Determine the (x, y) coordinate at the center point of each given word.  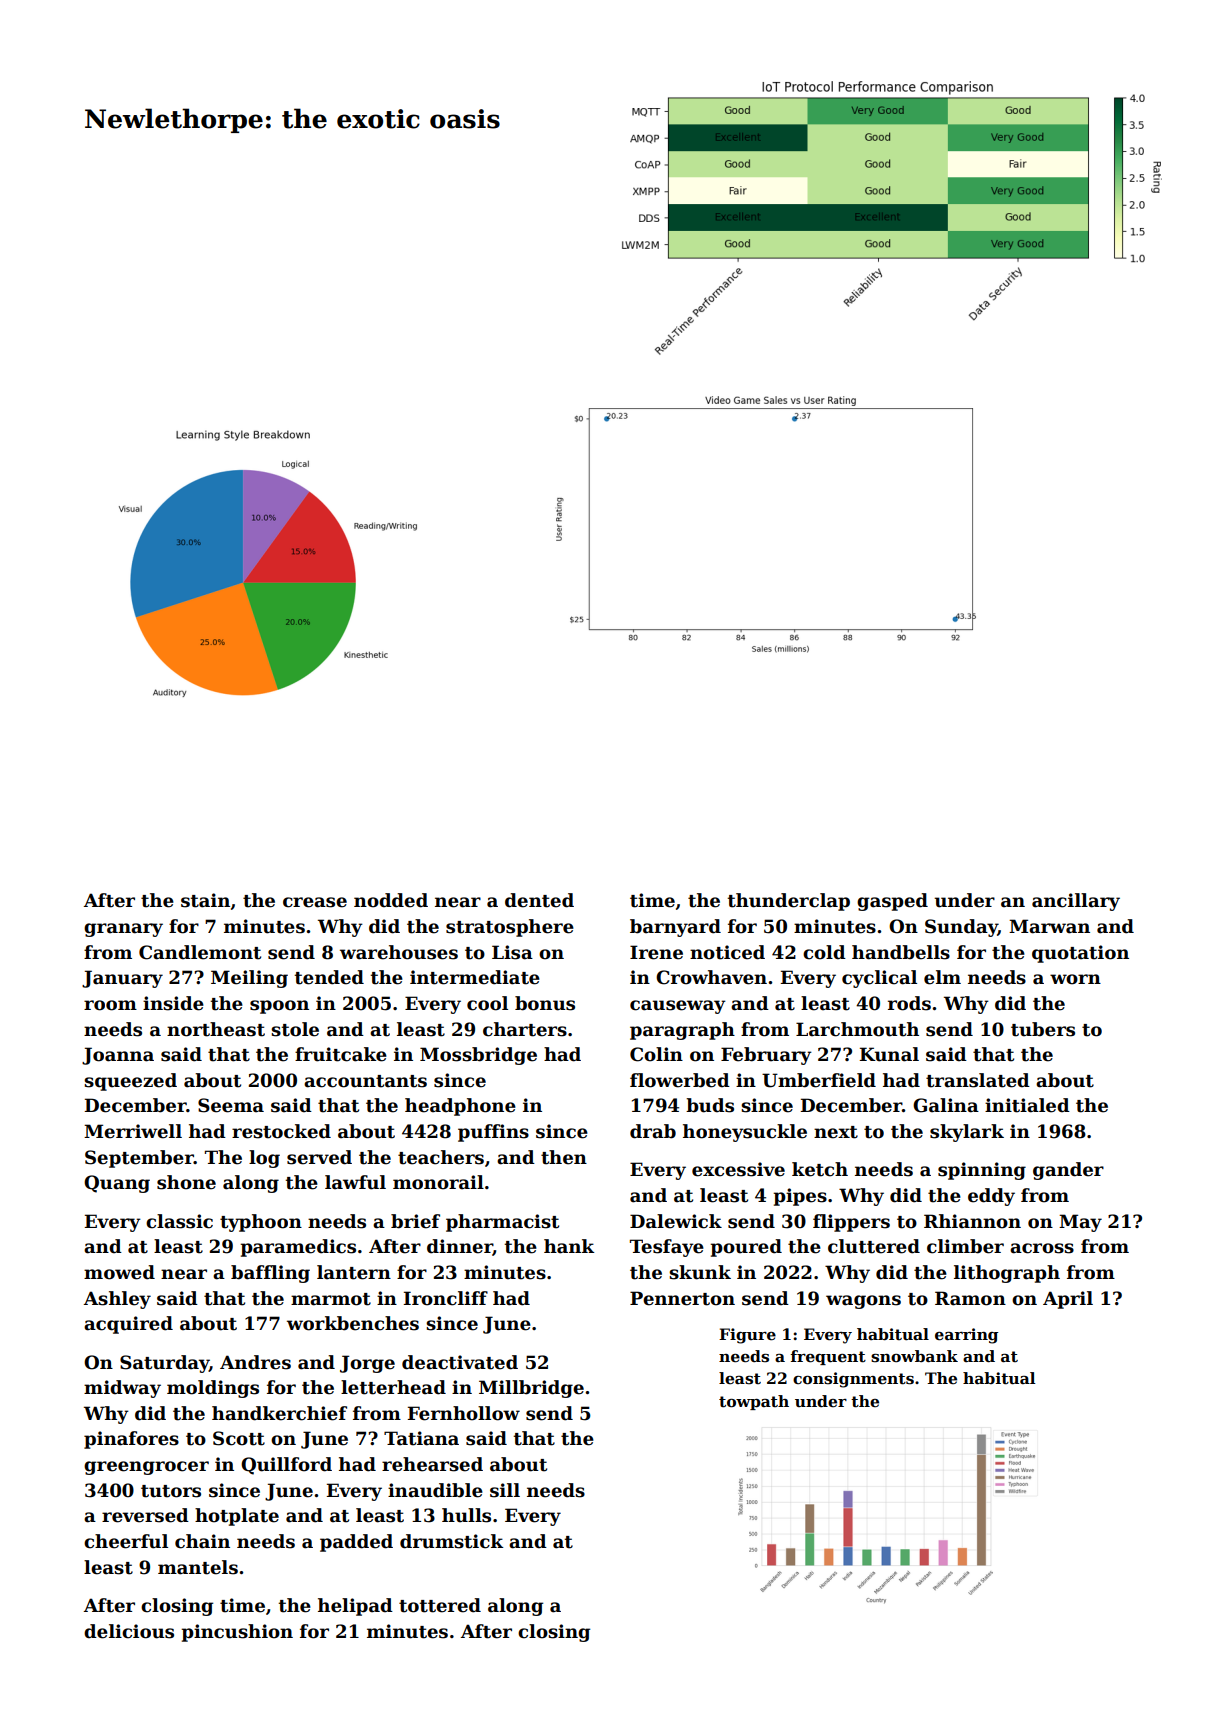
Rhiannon (972, 1221)
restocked (281, 1131)
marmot (331, 1299)
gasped (892, 902)
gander (1068, 1171)
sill (505, 1490)
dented (539, 900)
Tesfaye (667, 1248)
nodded (391, 900)
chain (202, 1541)
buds (710, 1105)
